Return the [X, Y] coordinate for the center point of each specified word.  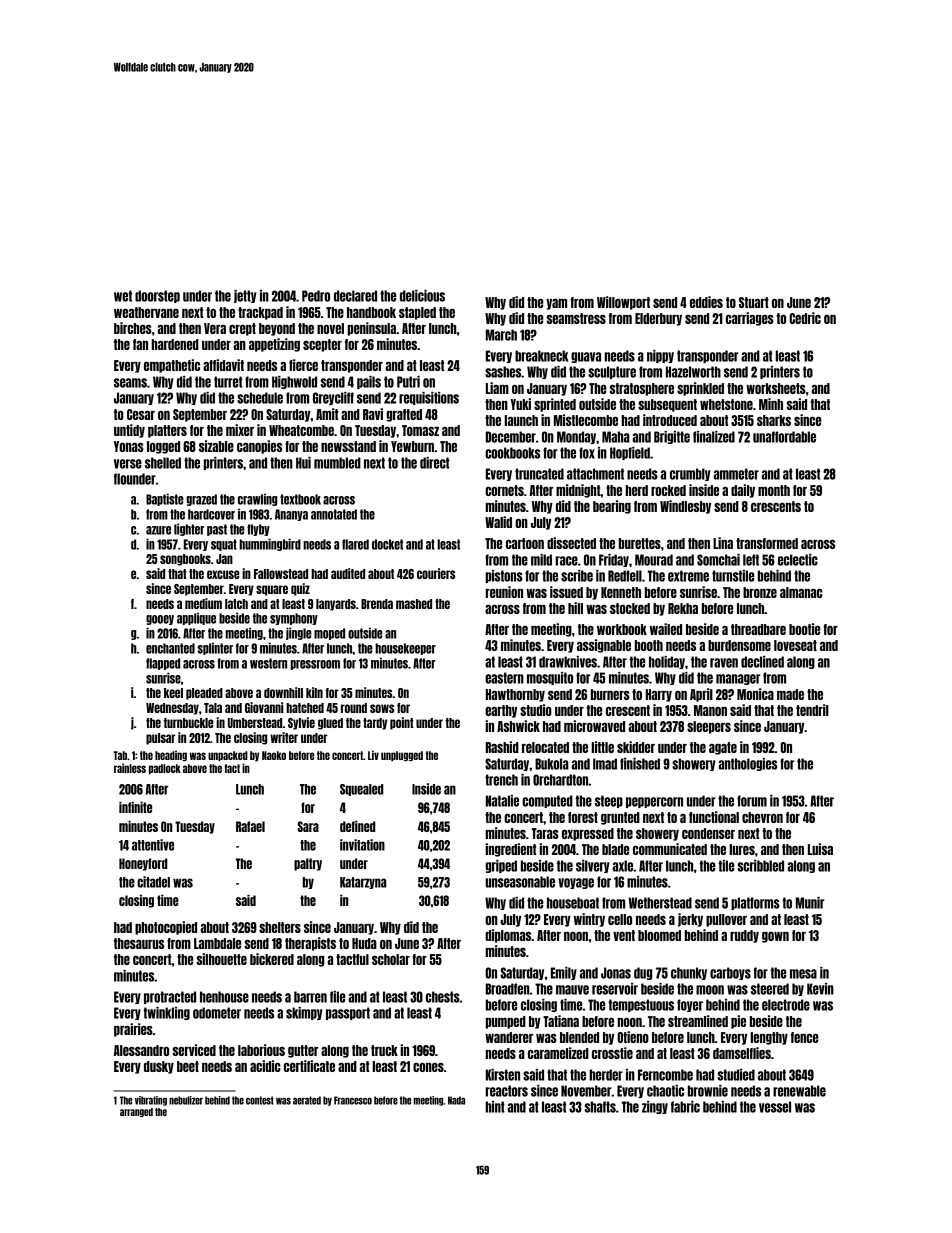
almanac [801, 592]
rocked [668, 490]
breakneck [541, 356]
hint [495, 1107]
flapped [163, 664]
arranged [136, 1112]
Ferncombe [665, 1075]
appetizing [274, 345]
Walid [498, 522]
